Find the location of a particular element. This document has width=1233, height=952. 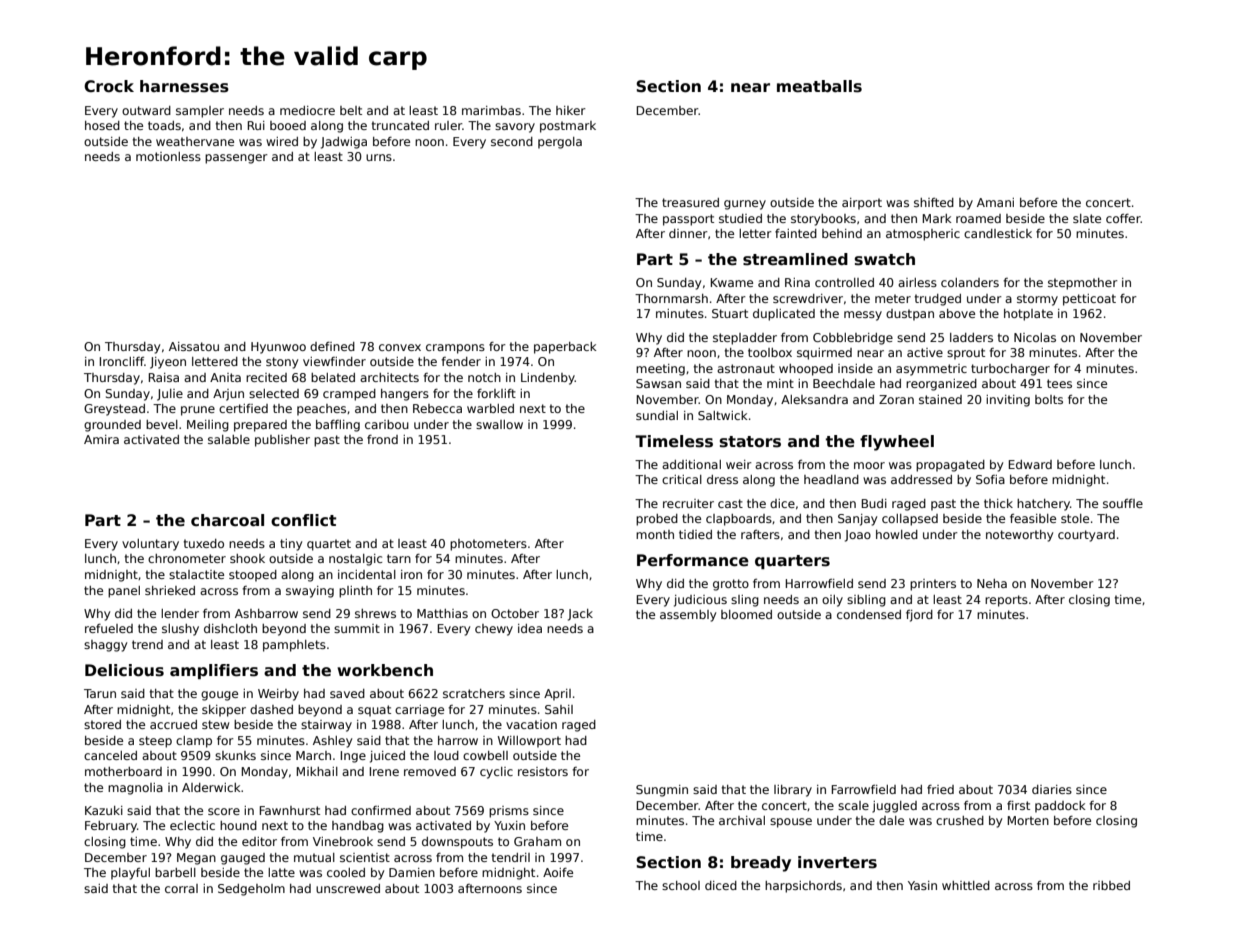

hiker is located at coordinates (571, 110).
